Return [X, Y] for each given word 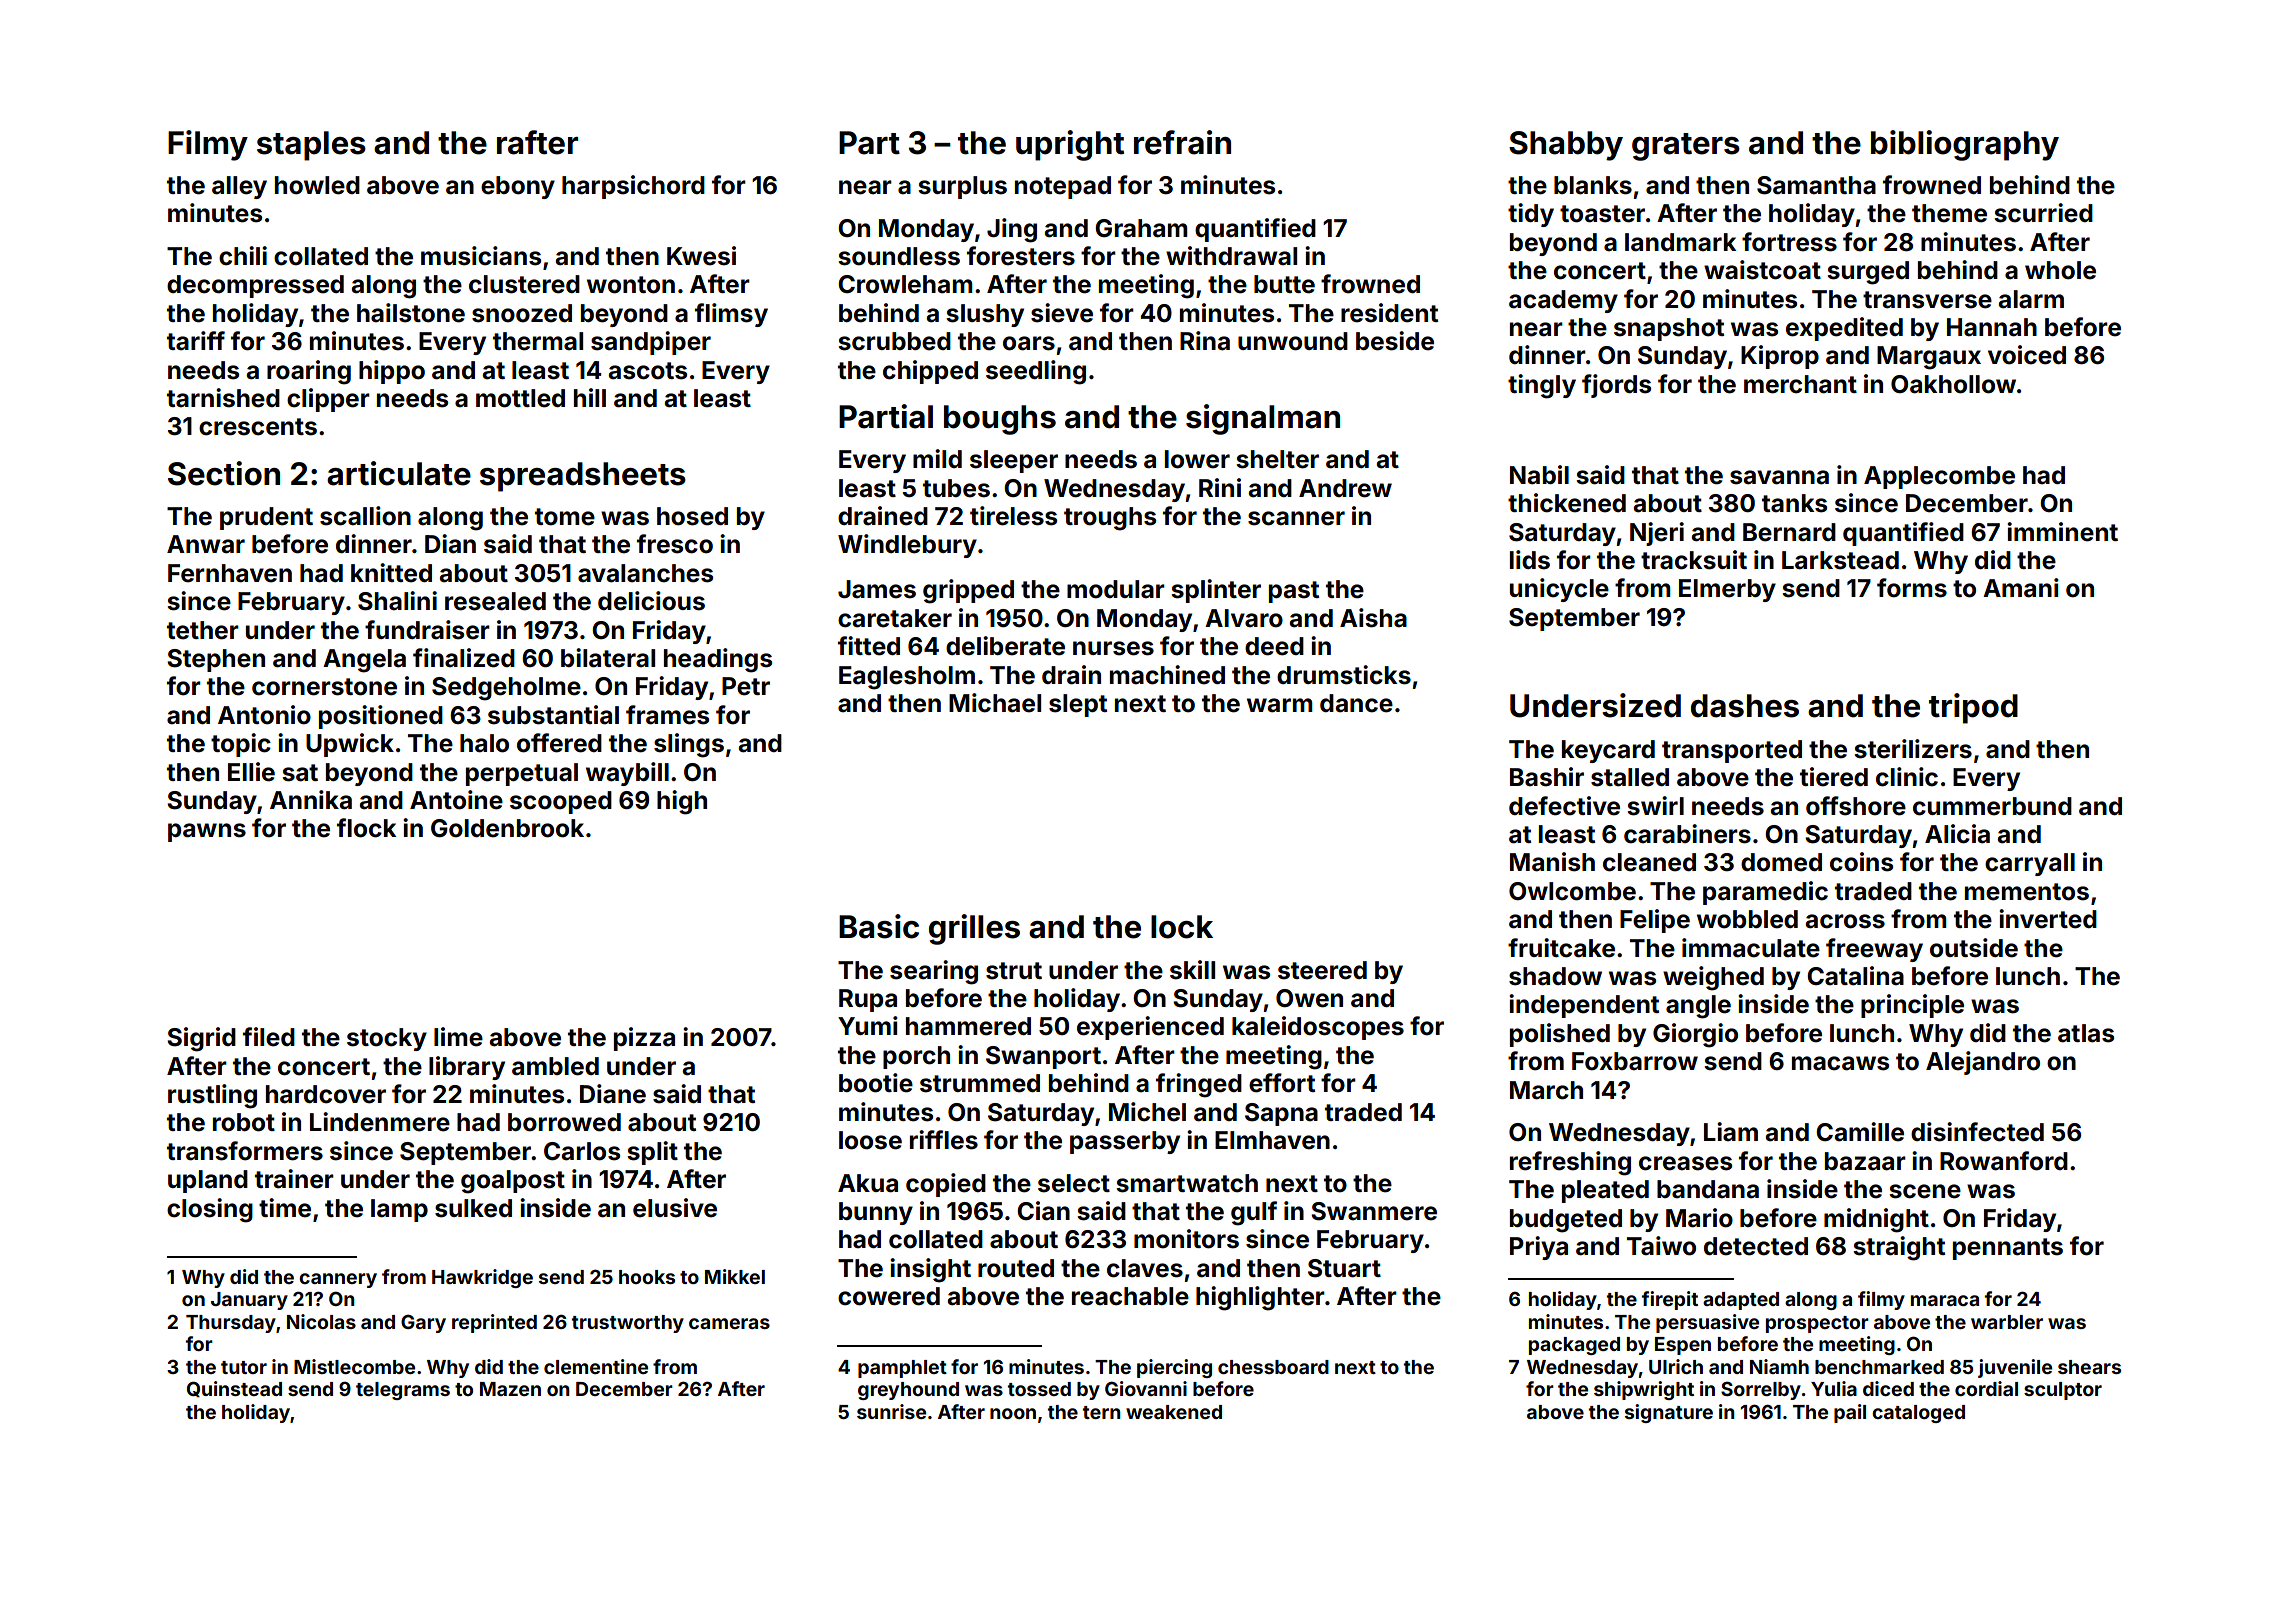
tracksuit [1694, 560]
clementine [596, 1366]
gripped [968, 591]
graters [1686, 147]
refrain [1182, 142]
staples [311, 146]
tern [1102, 1412]
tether [203, 630]
